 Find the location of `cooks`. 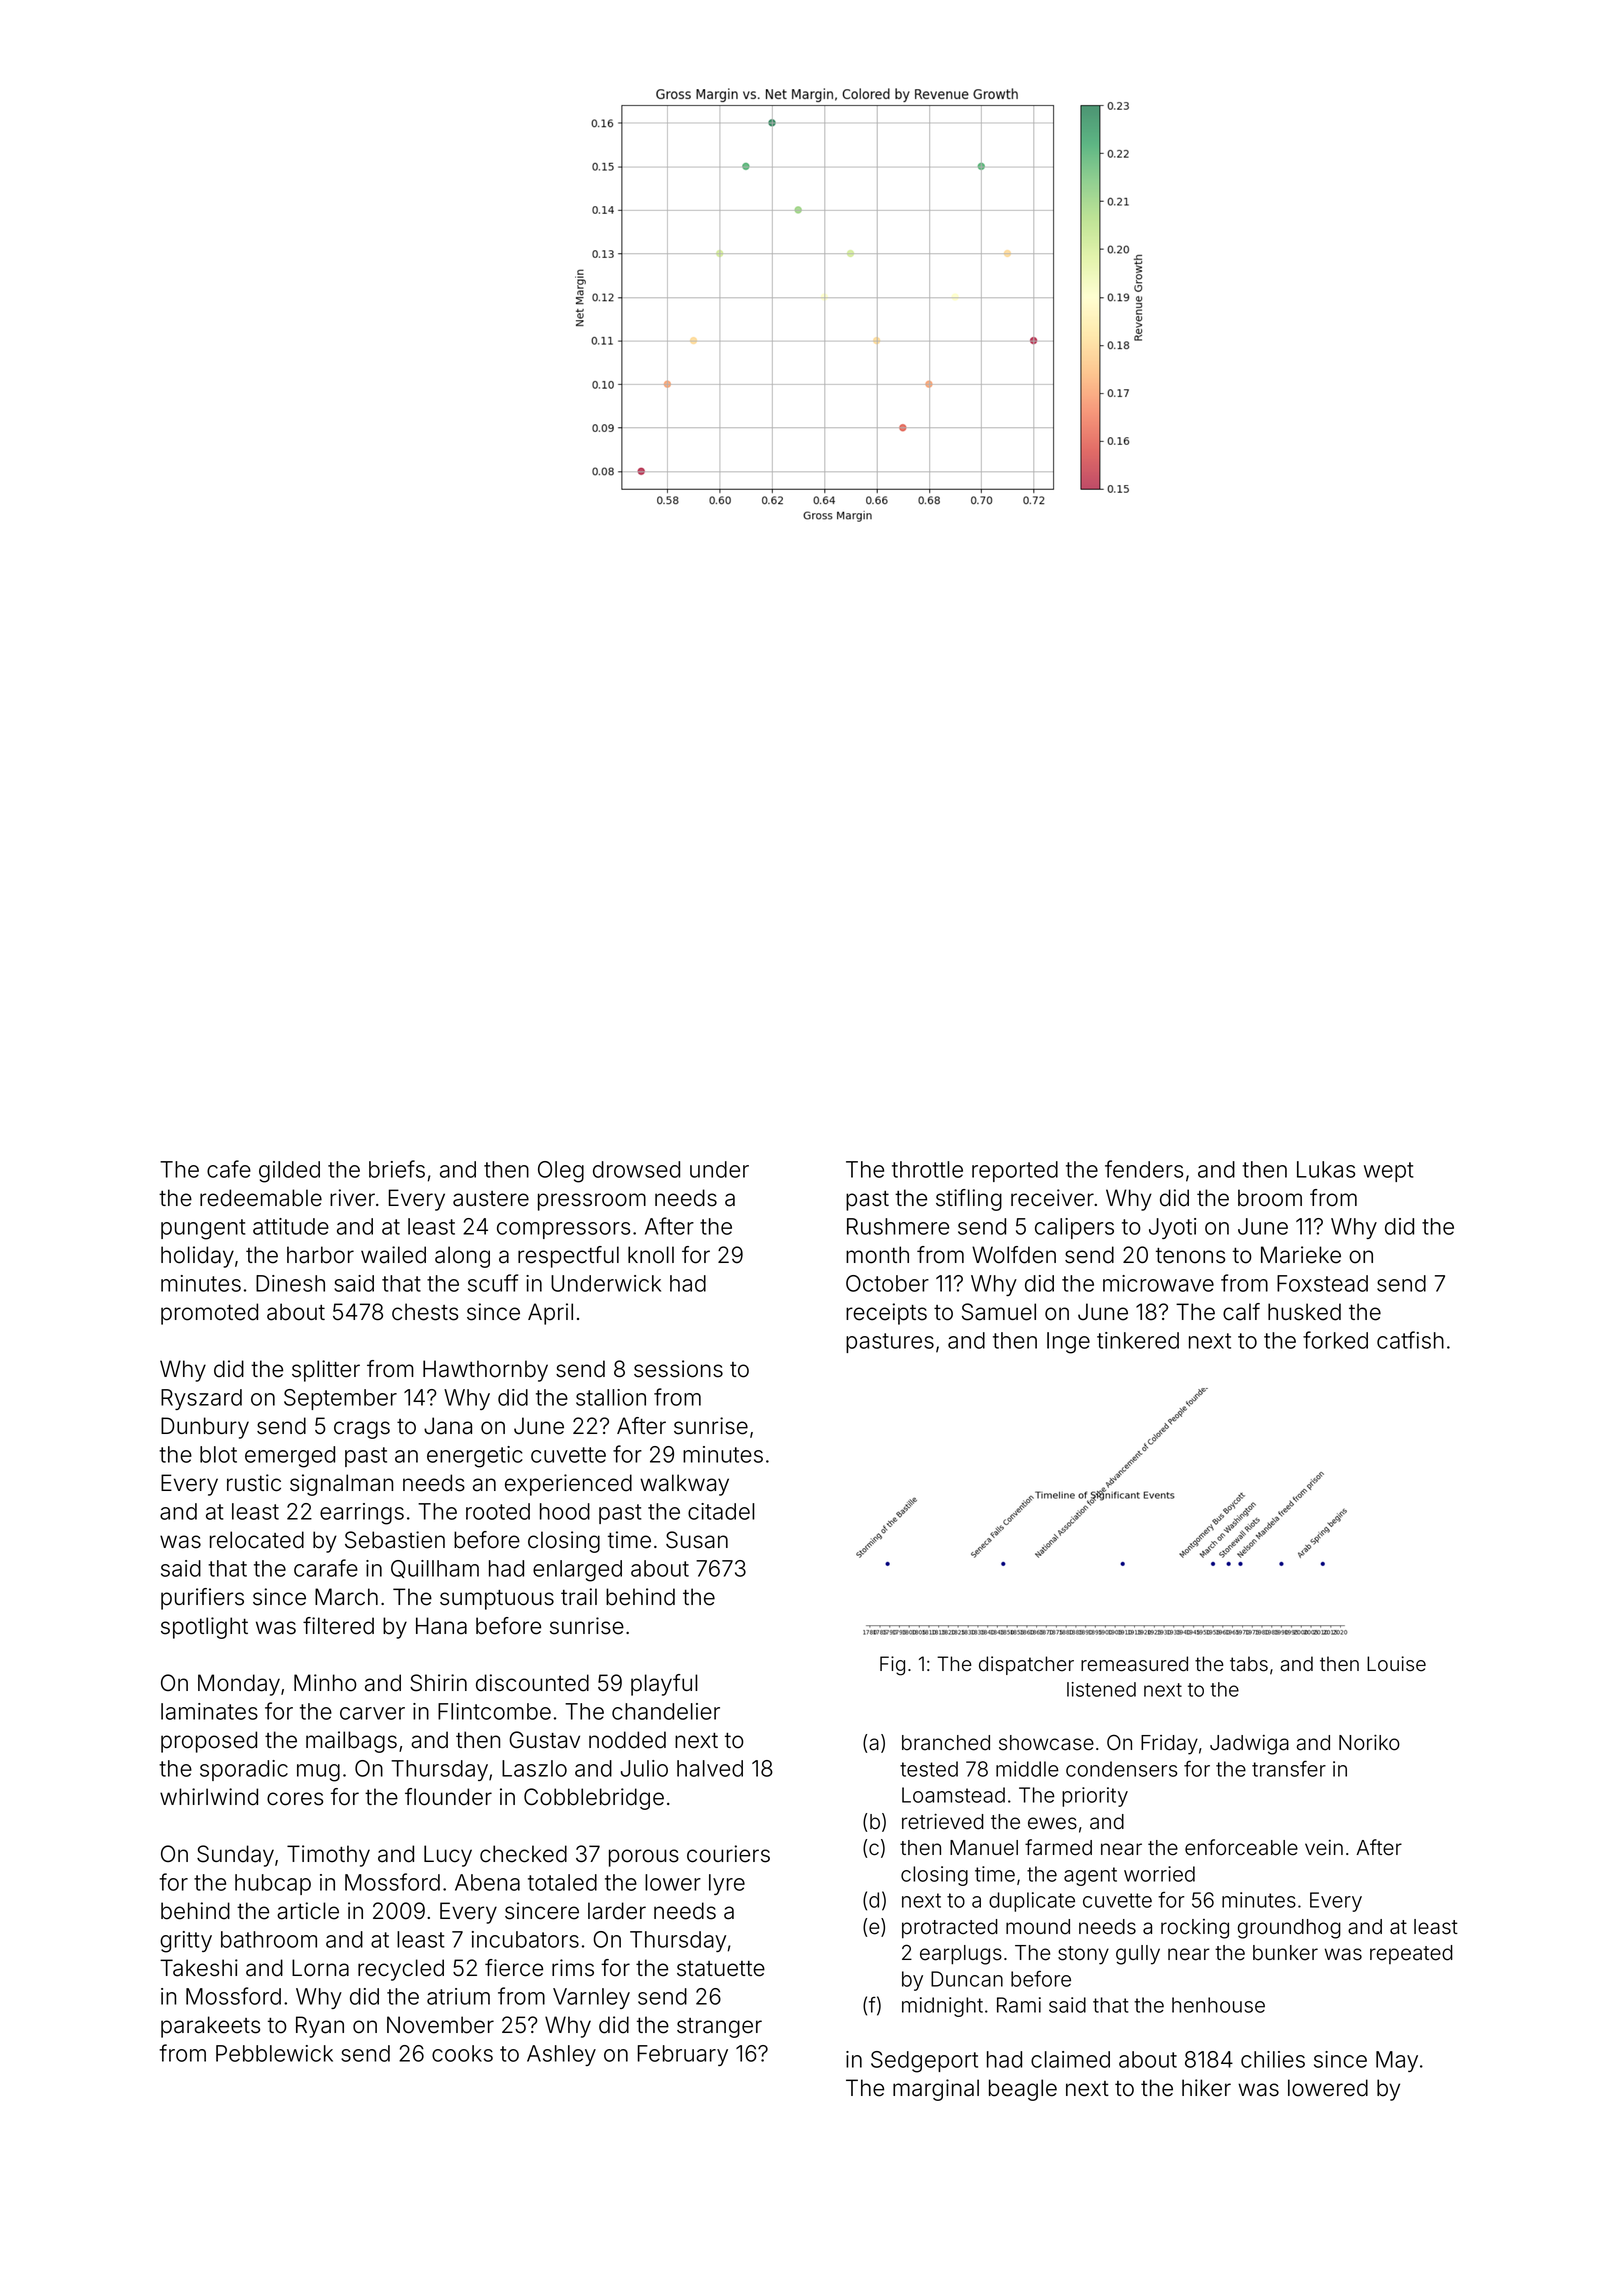

cooks is located at coordinates (462, 2053).
